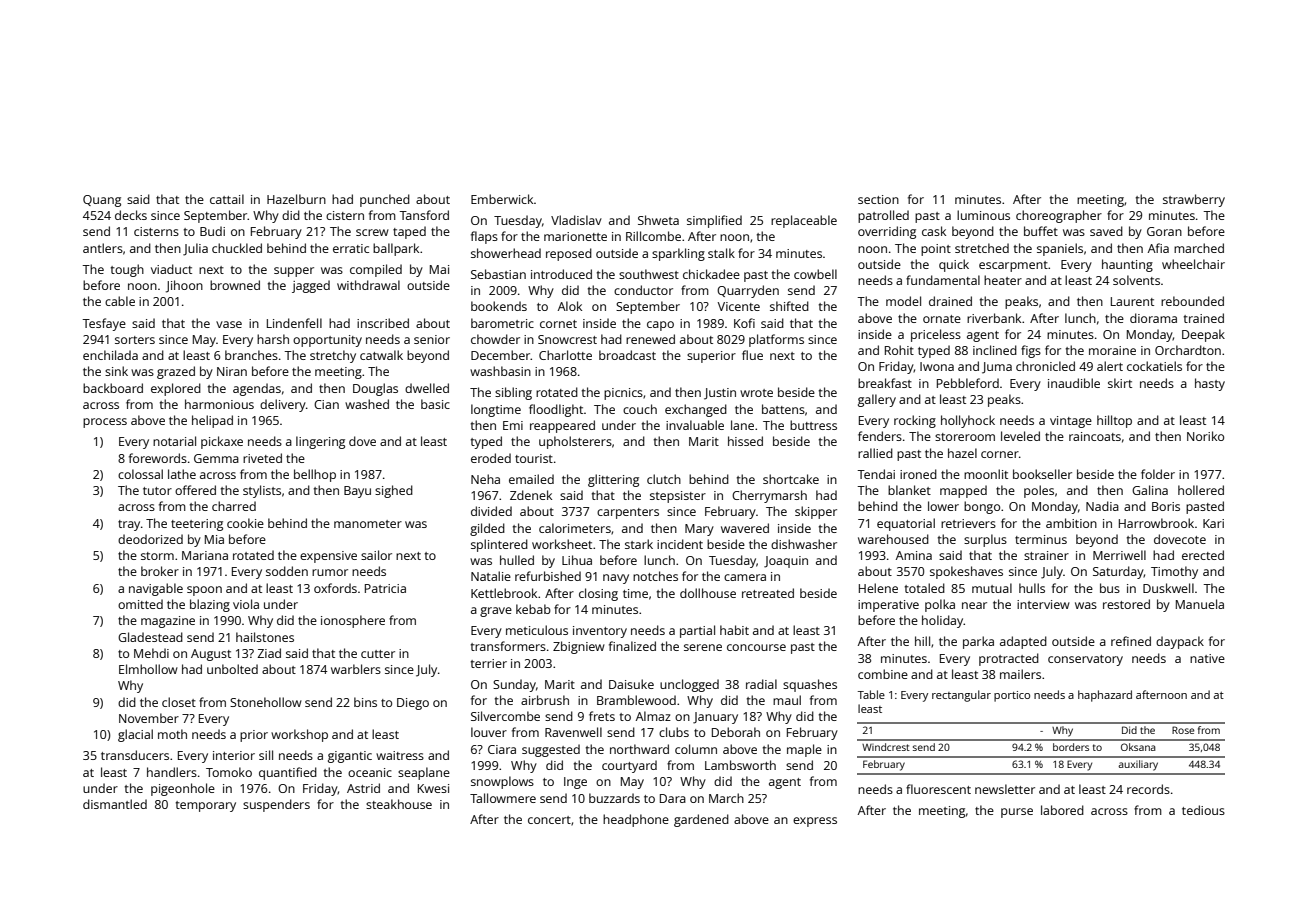 The image size is (1308, 924). I want to click on tourist, so click(534, 458).
